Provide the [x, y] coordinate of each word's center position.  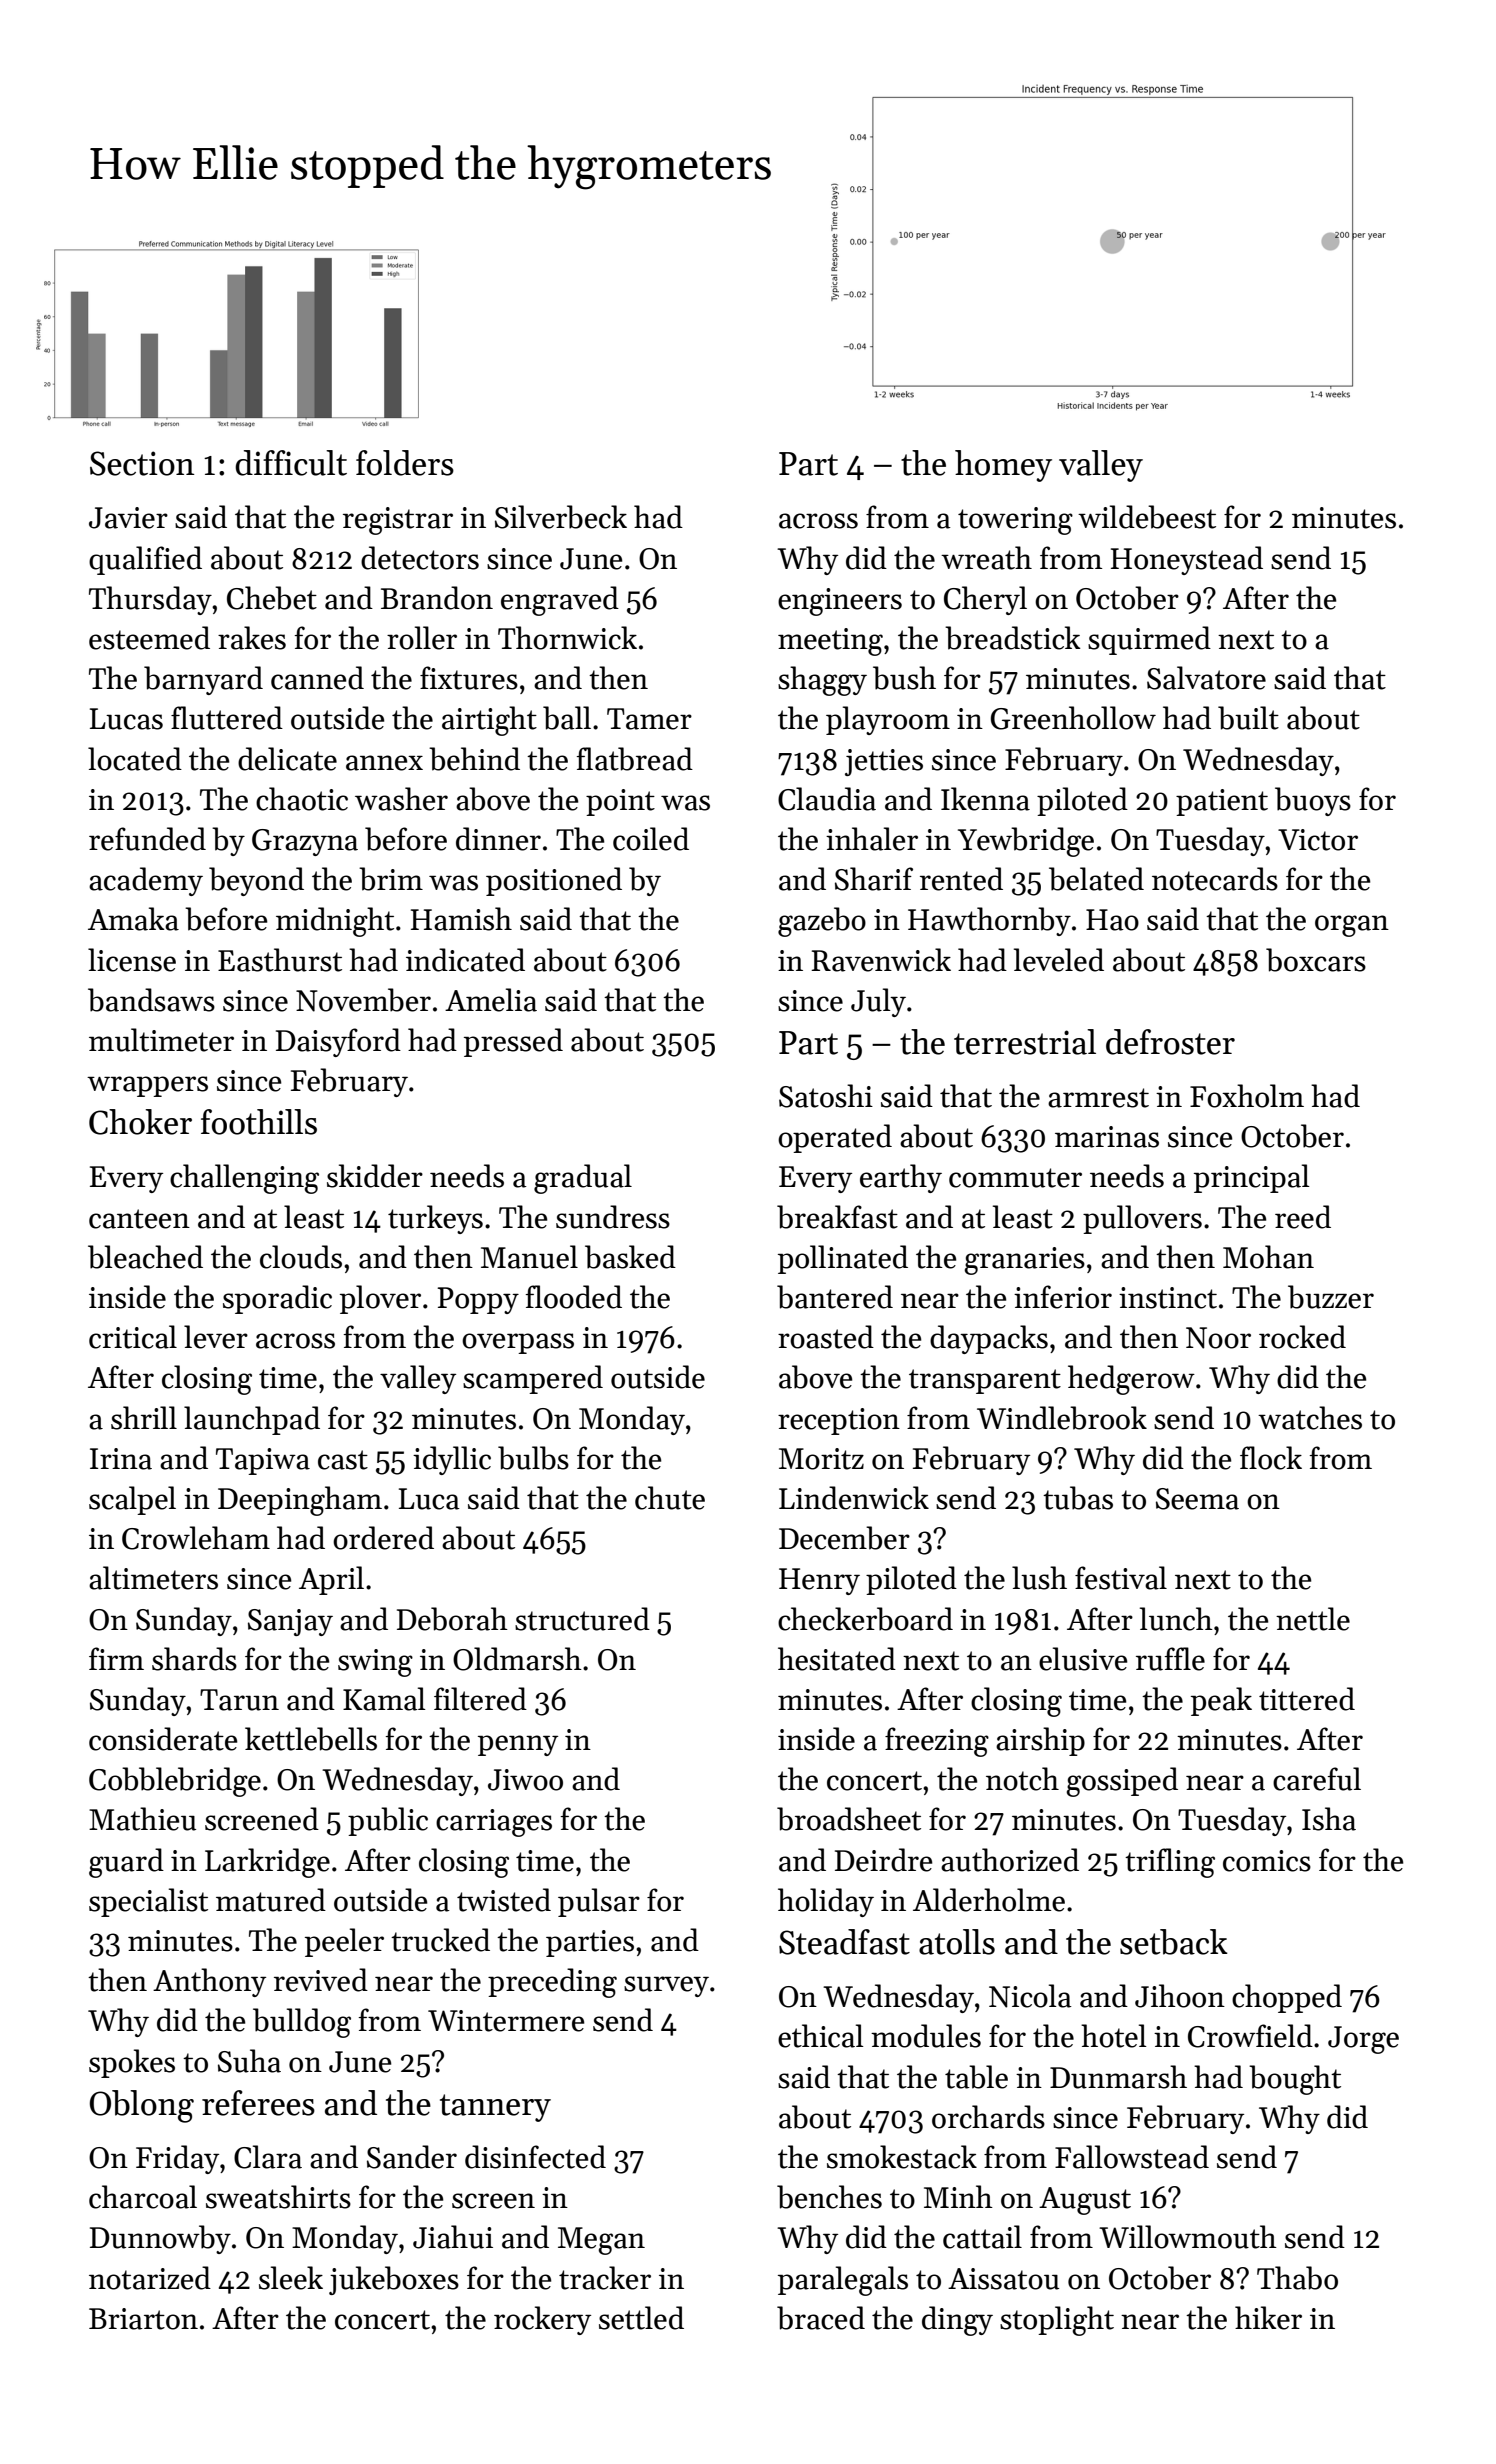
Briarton [143, 2319]
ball [567, 718]
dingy [957, 2321]
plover [380, 1299]
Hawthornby [989, 921]
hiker [1268, 2318]
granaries [1025, 1261]
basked [630, 1257]
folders [405, 463]
